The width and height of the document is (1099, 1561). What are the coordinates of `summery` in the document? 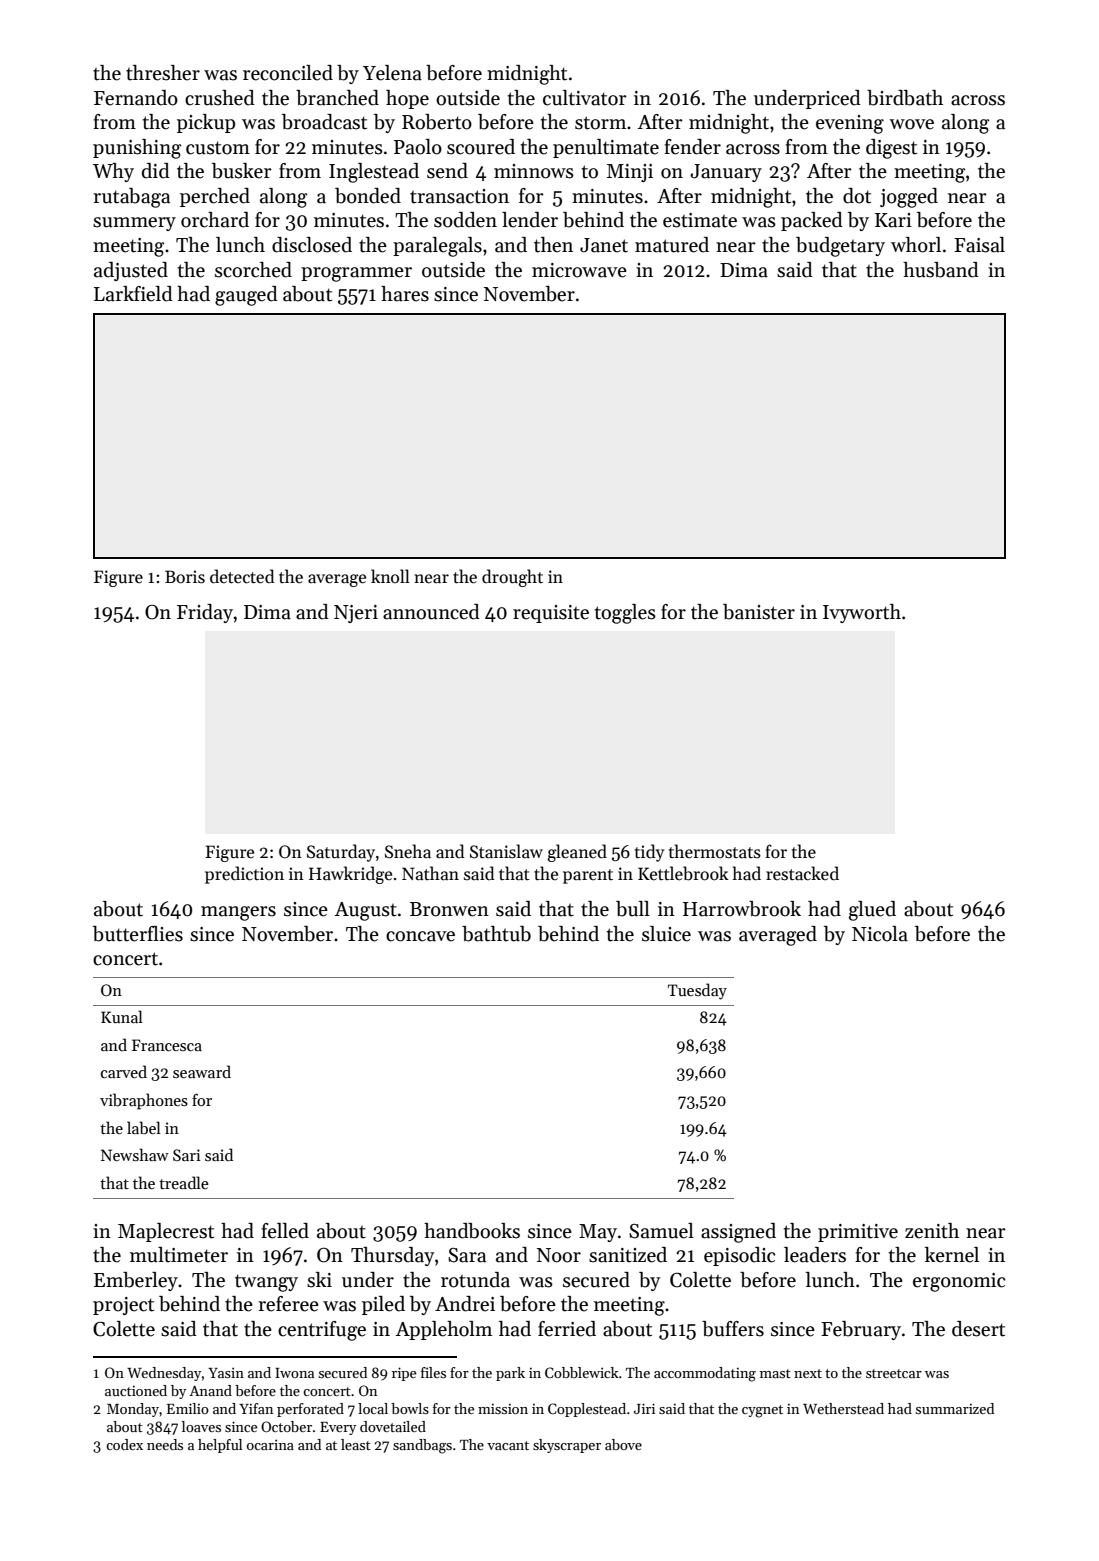 It's located at (134, 224).
